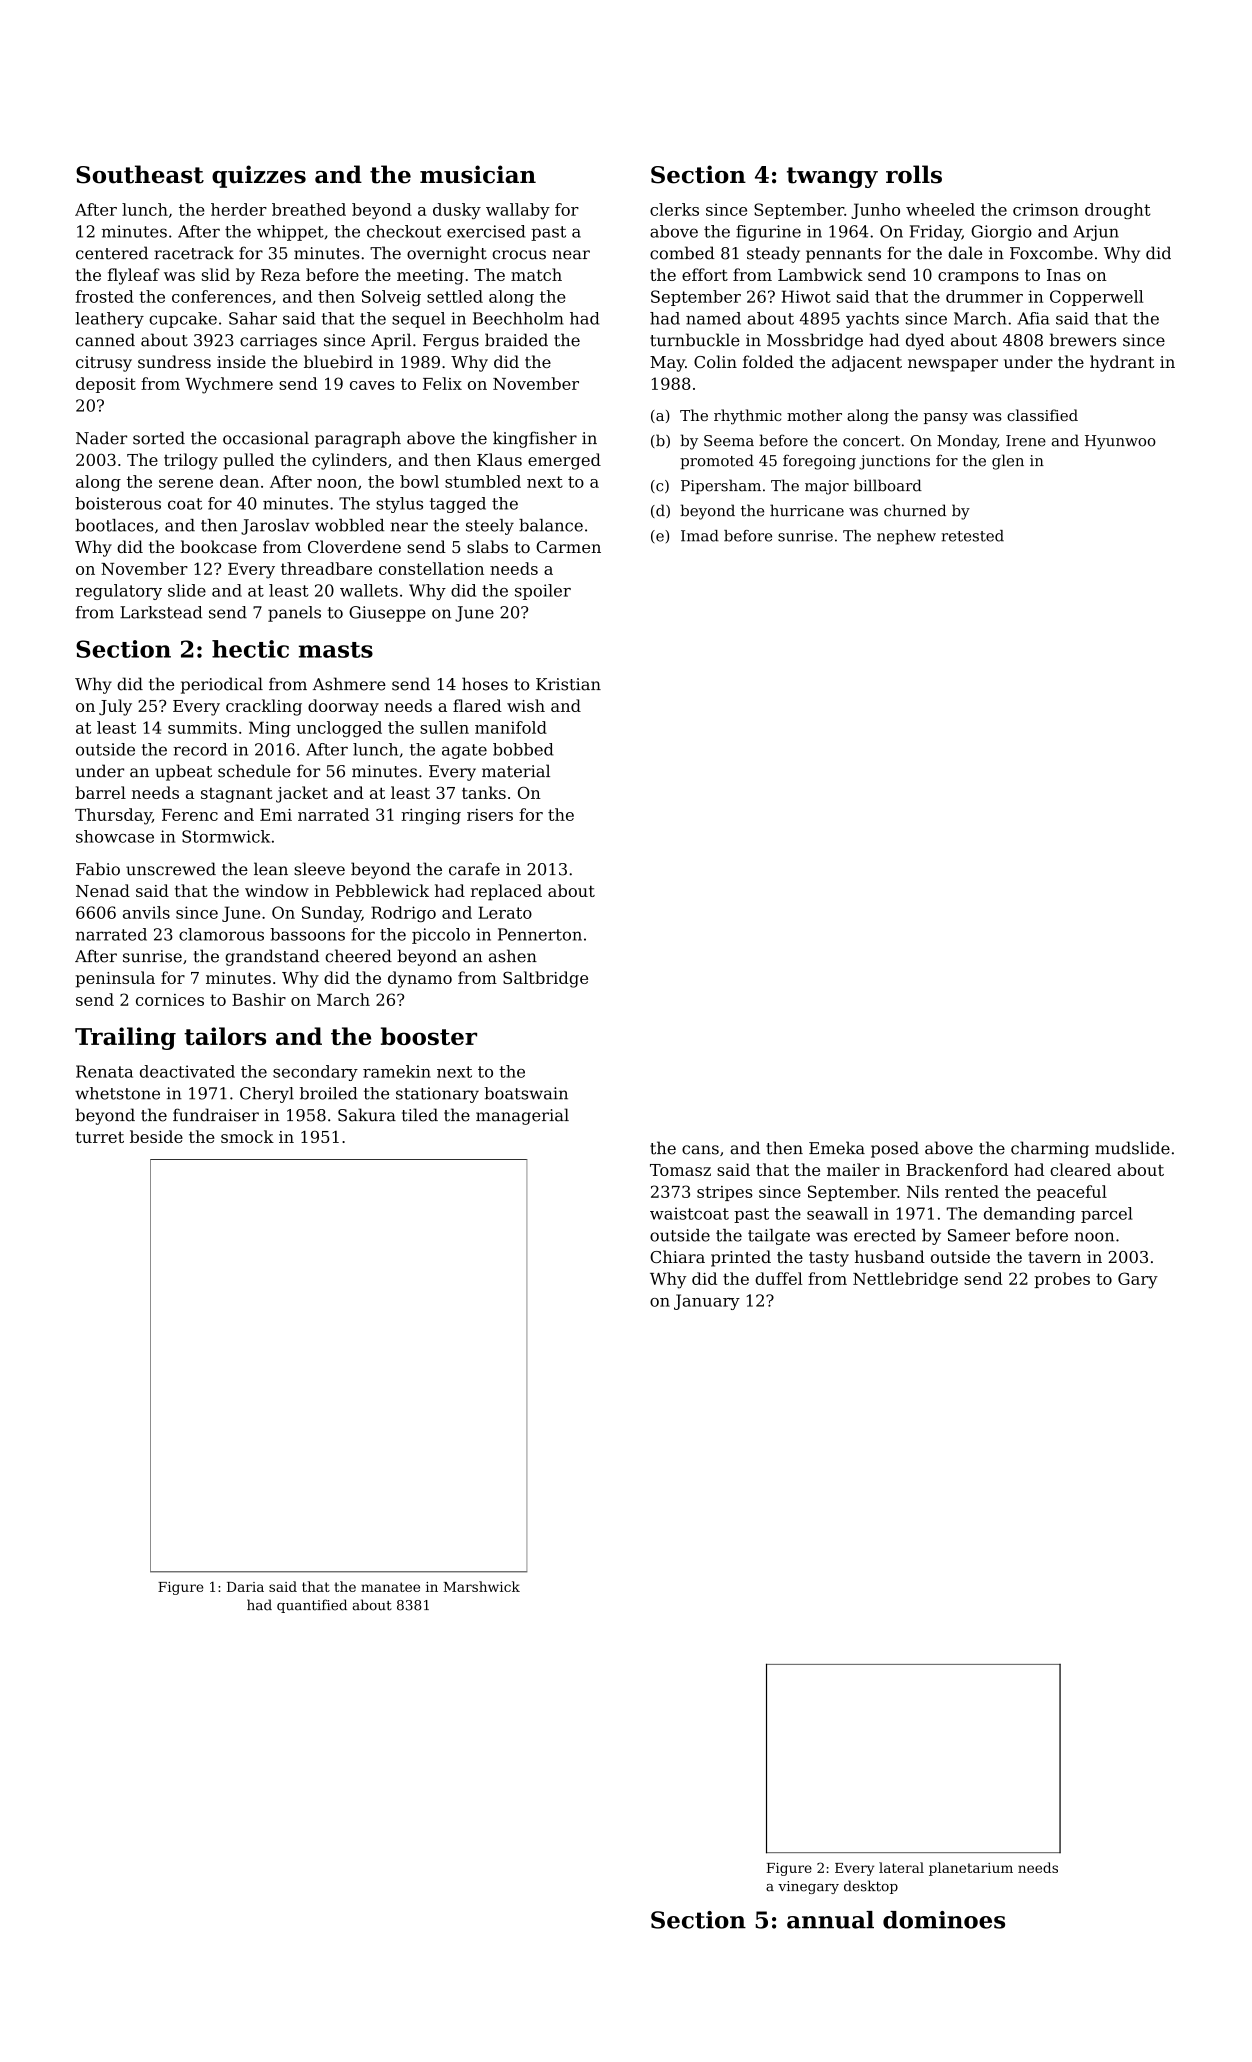 This document has height=2062, width=1252. What do you see at coordinates (568, 684) in the document?
I see `Kristian` at bounding box center [568, 684].
